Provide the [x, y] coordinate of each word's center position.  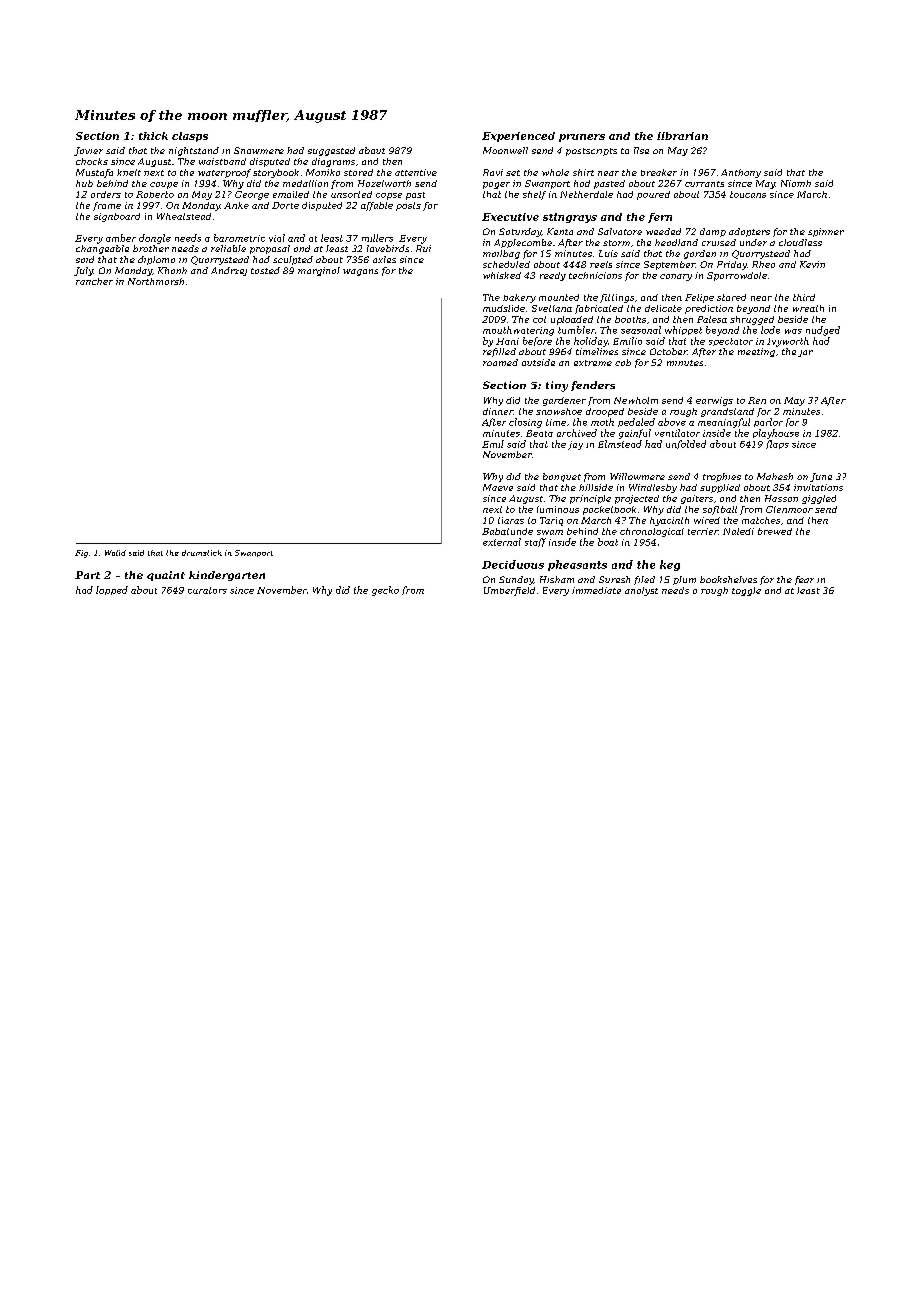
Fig [81, 554]
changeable [102, 249]
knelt [129, 172]
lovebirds [388, 248]
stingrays [570, 218]
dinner [498, 411]
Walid [115, 553]
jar [805, 353]
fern [660, 218]
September [669, 265]
